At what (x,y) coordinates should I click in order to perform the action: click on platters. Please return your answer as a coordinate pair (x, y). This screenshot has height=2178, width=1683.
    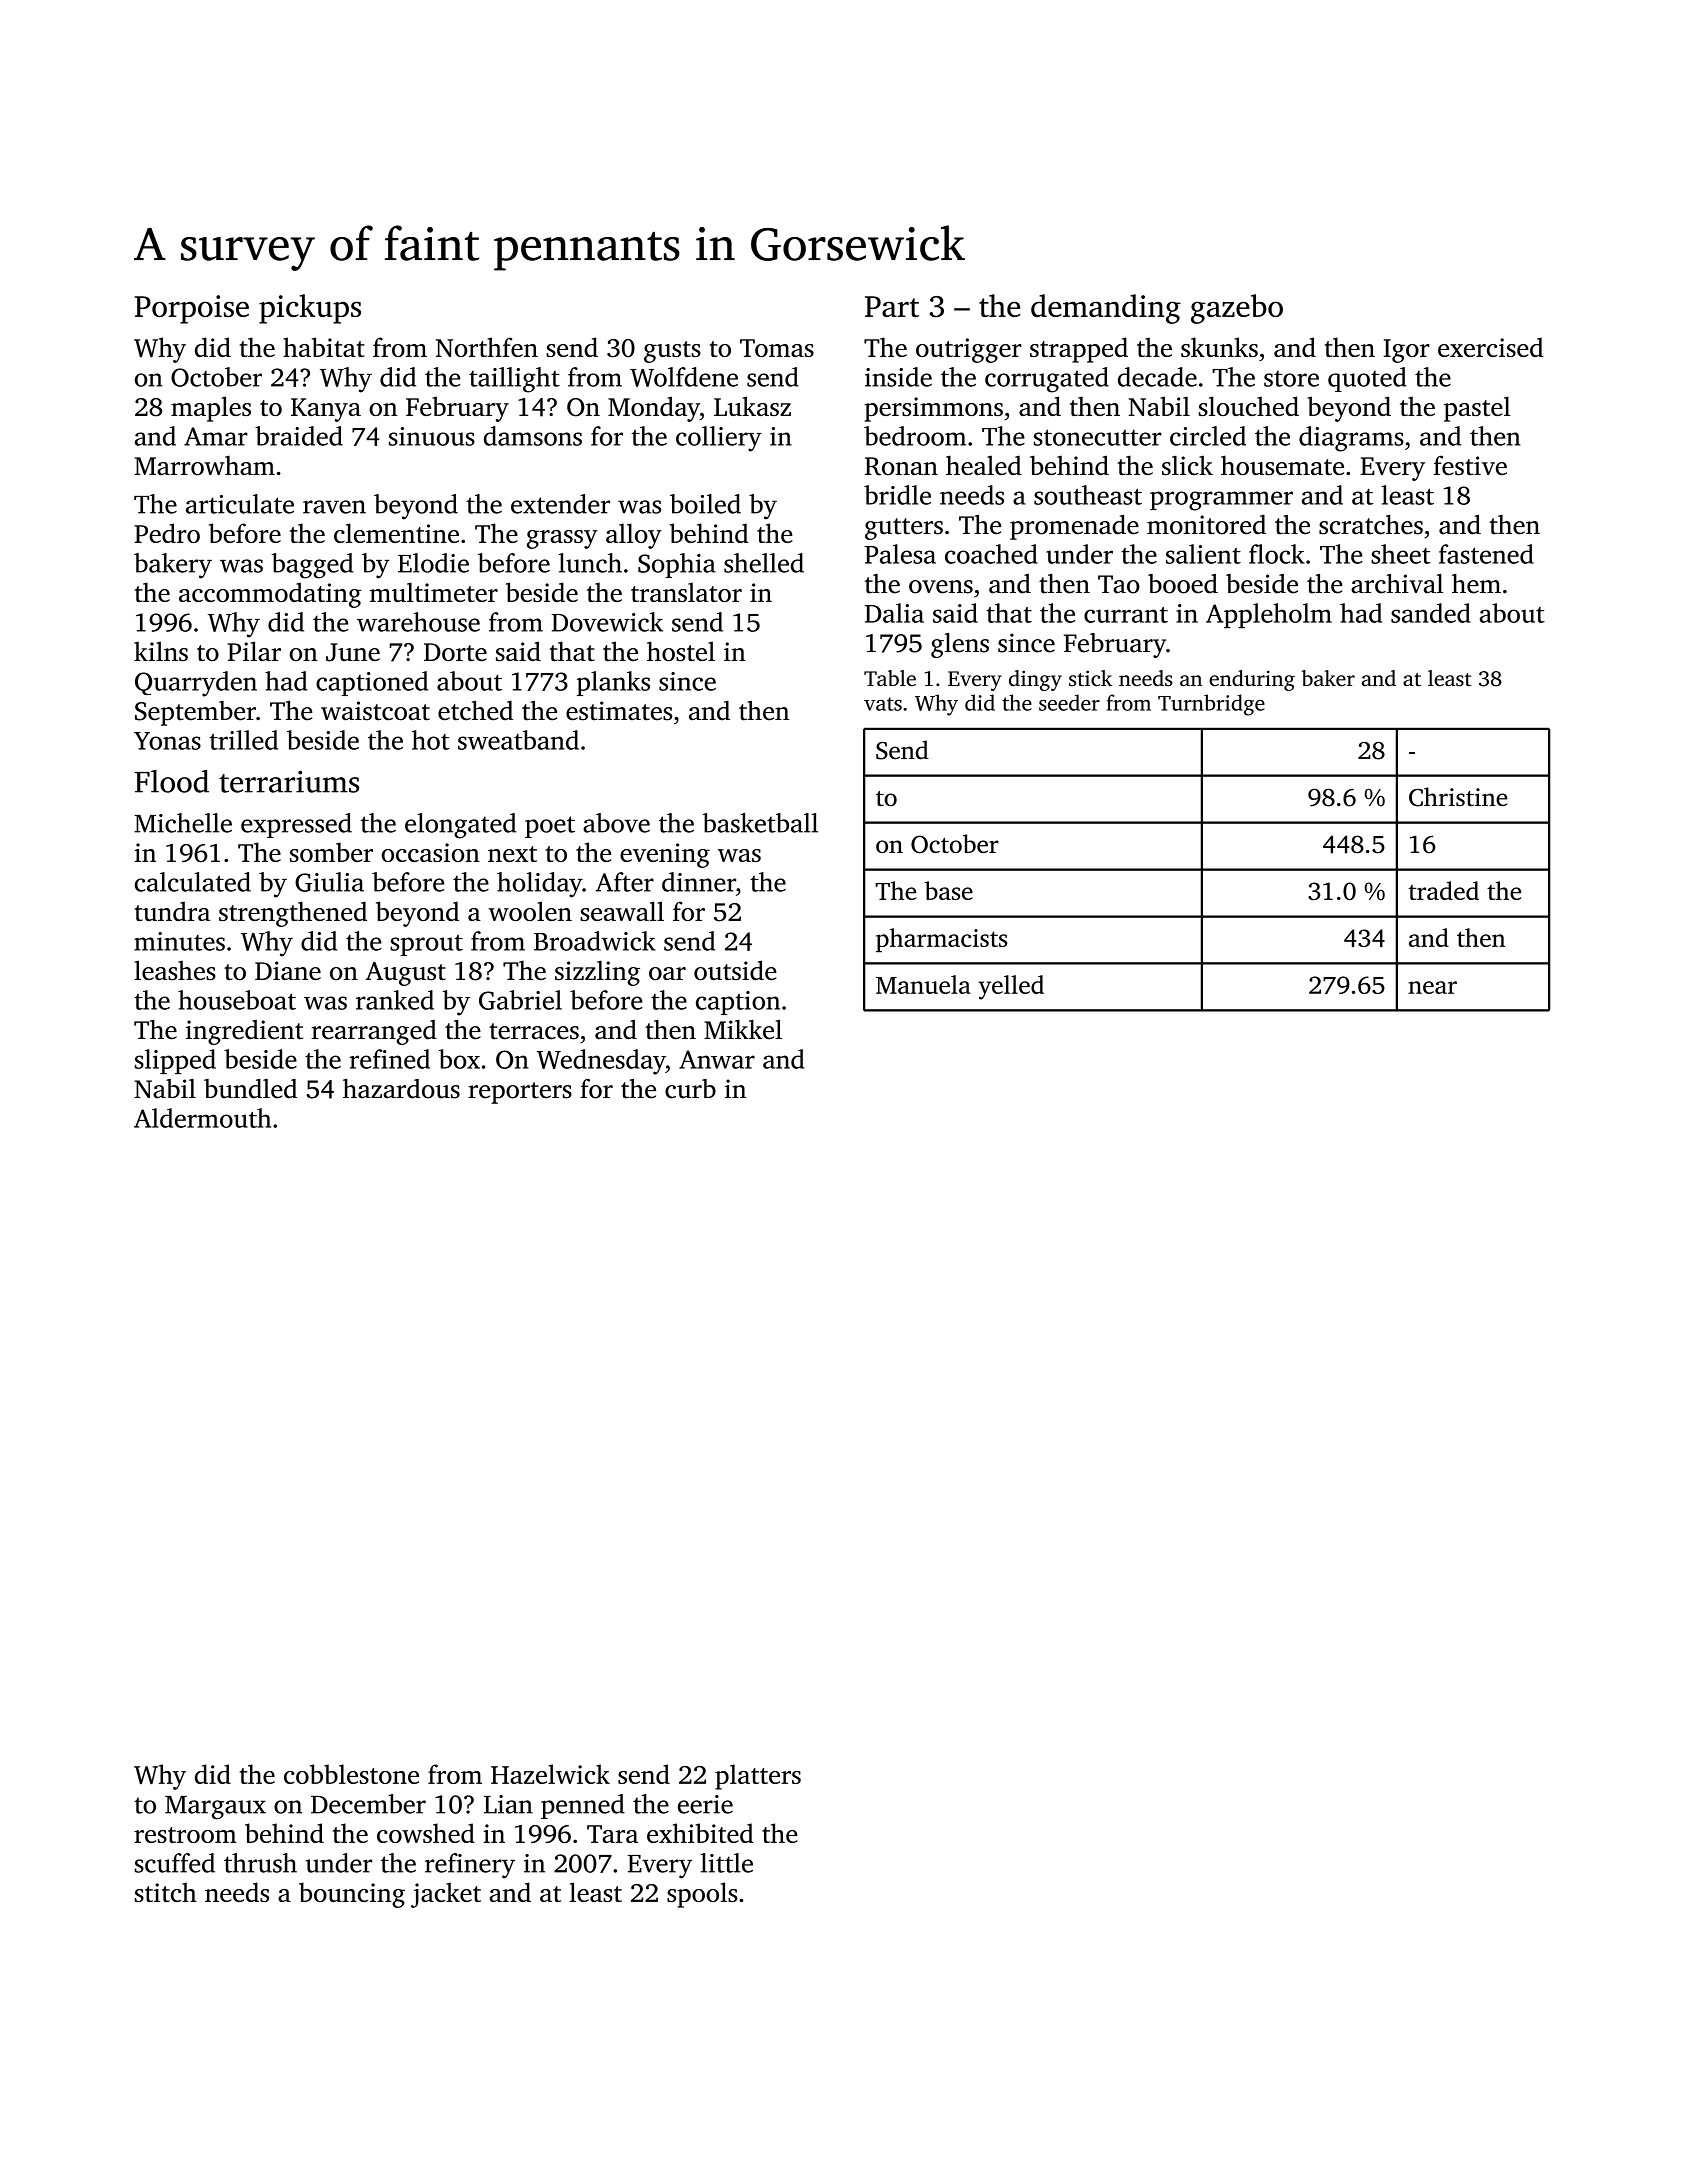
    Looking at the image, I should click on (758, 1777).
